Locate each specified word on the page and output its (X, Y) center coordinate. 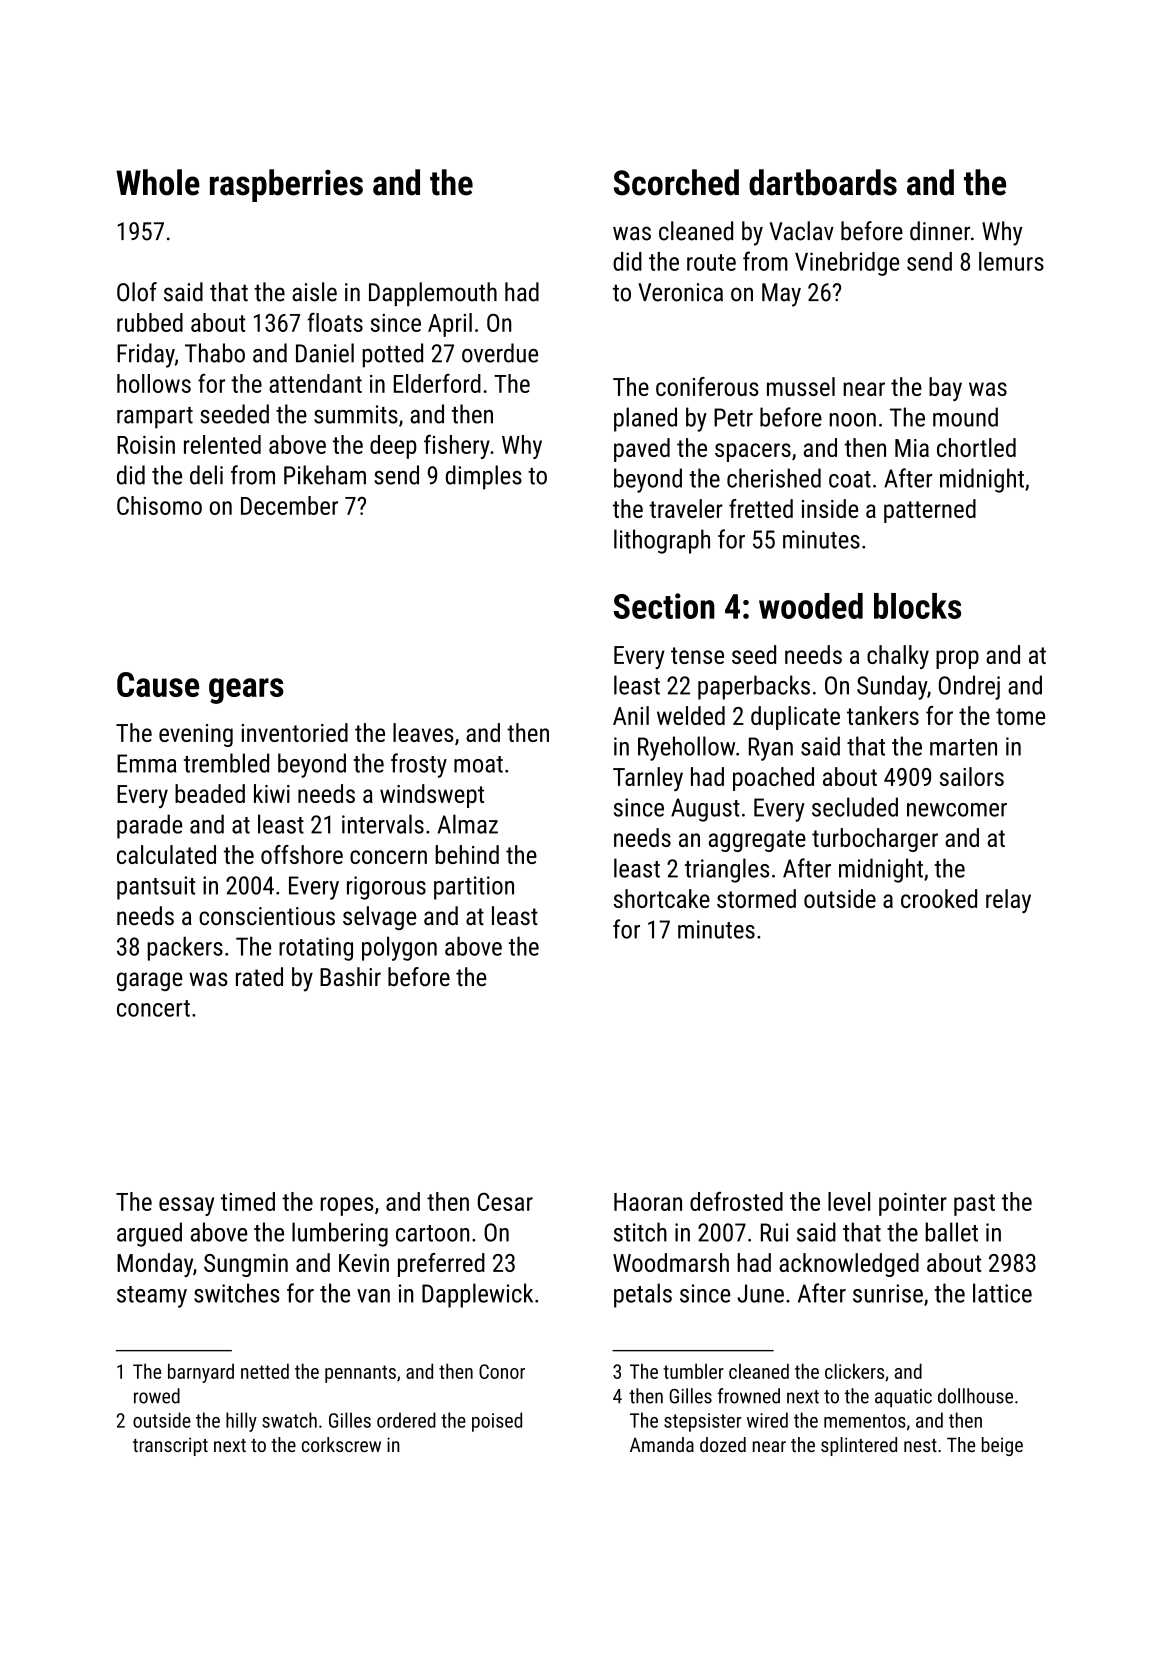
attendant (315, 383)
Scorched (676, 182)
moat (478, 764)
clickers (854, 1371)
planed (645, 419)
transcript (170, 1446)
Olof (137, 292)
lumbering (340, 1234)
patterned (930, 511)
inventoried (294, 732)
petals (643, 1295)
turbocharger (875, 840)
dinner (940, 231)
